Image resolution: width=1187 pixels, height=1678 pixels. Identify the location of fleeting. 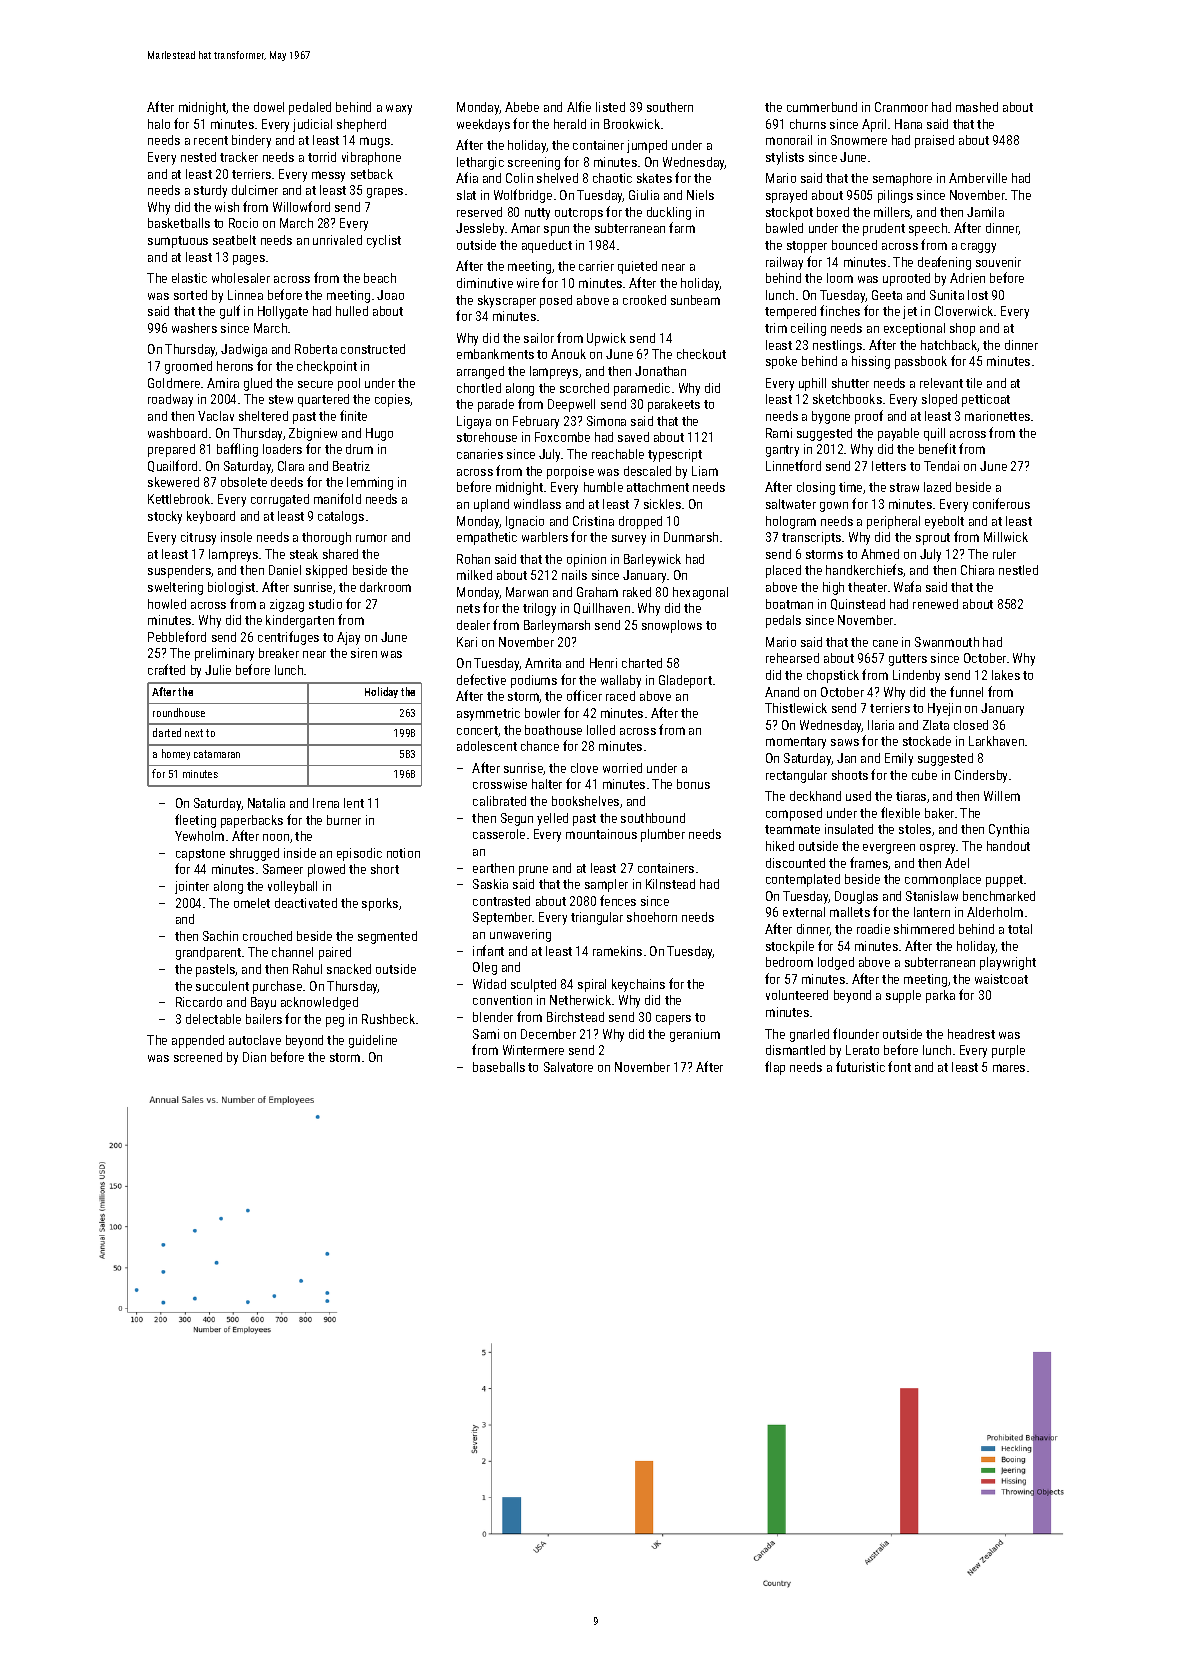
(195, 821).
